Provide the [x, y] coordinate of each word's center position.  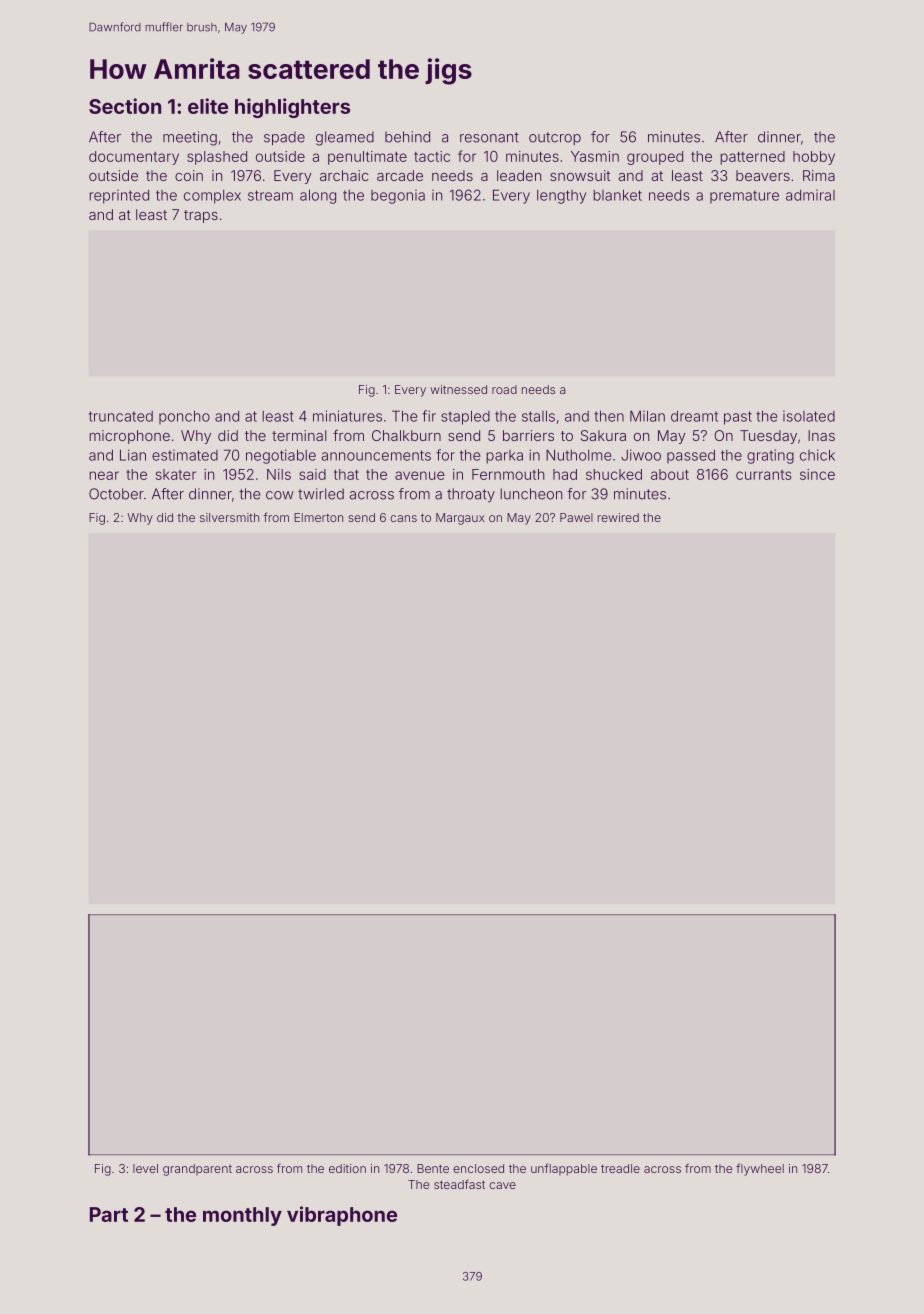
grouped [655, 158]
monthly [242, 1216]
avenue [420, 475]
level [145, 1168]
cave [502, 1185]
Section [125, 106]
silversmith [229, 517]
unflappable [564, 1169]
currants [764, 475]
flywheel [760, 1169]
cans [403, 518]
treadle [620, 1168]
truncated [121, 416]
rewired [618, 517]
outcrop [555, 138]
